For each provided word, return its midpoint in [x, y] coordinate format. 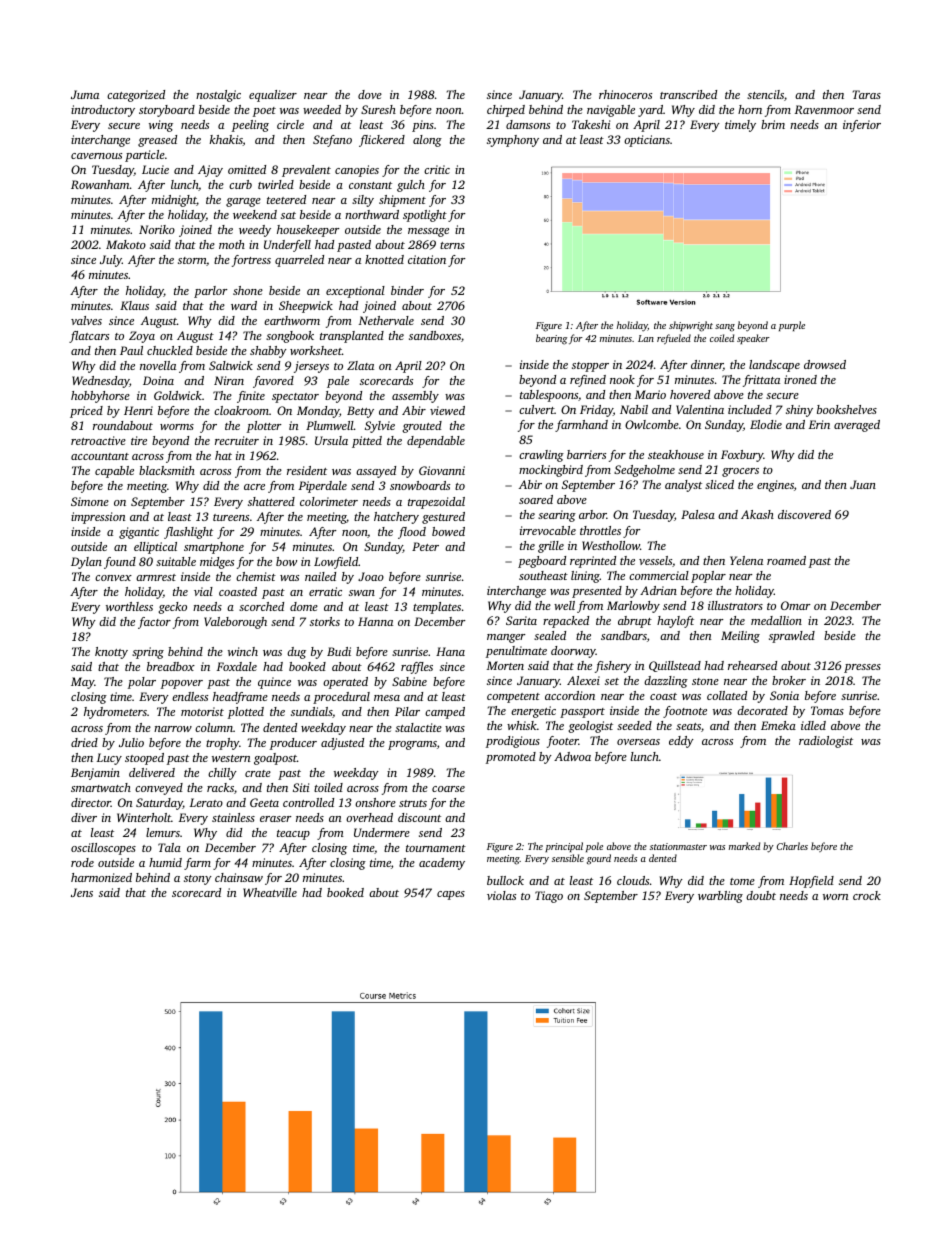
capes [451, 895]
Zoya [142, 337]
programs [412, 745]
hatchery [396, 518]
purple [792, 326]
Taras [867, 94]
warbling [720, 897]
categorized [136, 96]
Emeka [778, 725]
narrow [173, 729]
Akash [757, 514]
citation [427, 259]
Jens [82, 892]
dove [370, 94]
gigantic [139, 533]
